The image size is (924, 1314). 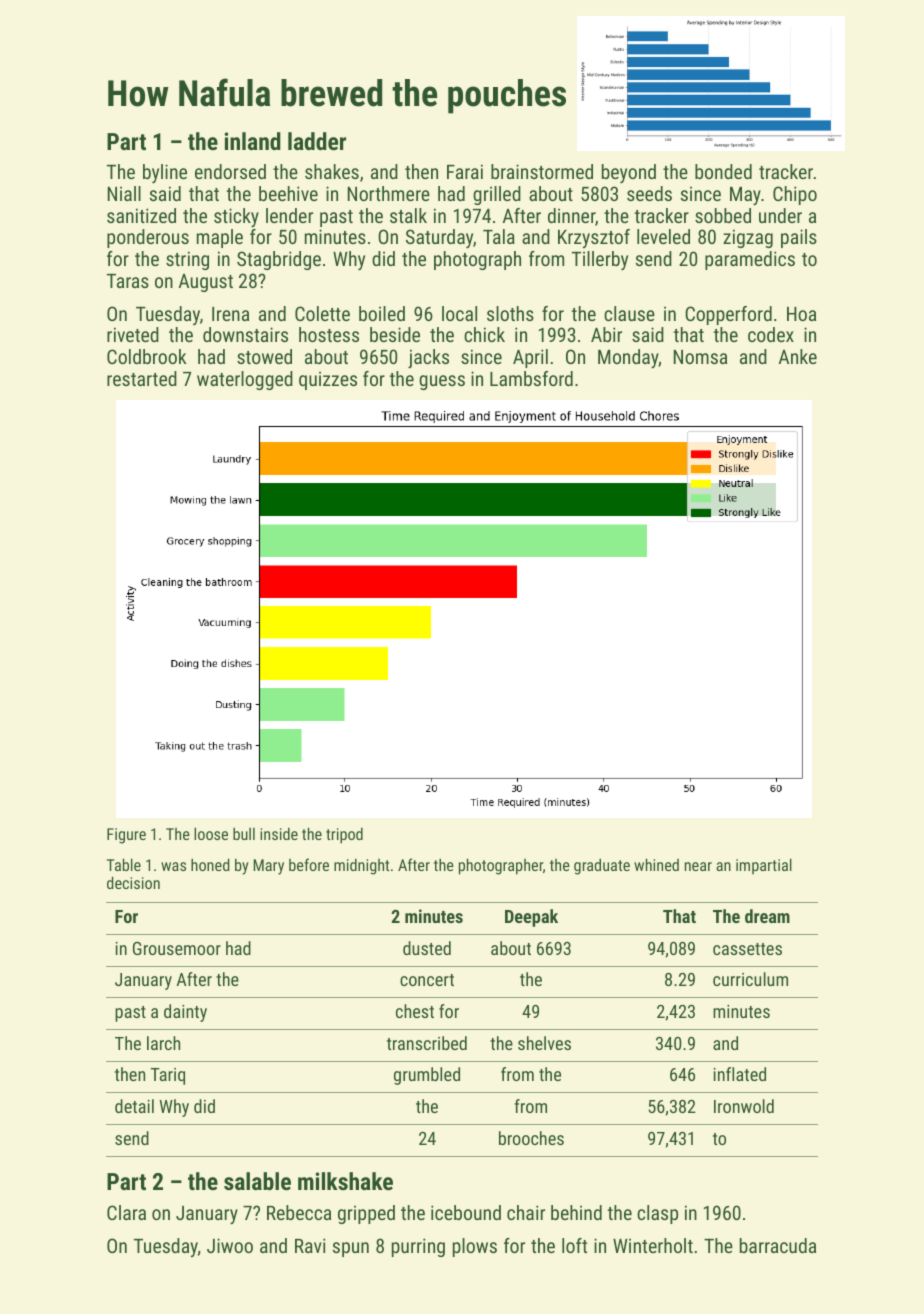 I want to click on Lambsford, so click(x=531, y=378).
